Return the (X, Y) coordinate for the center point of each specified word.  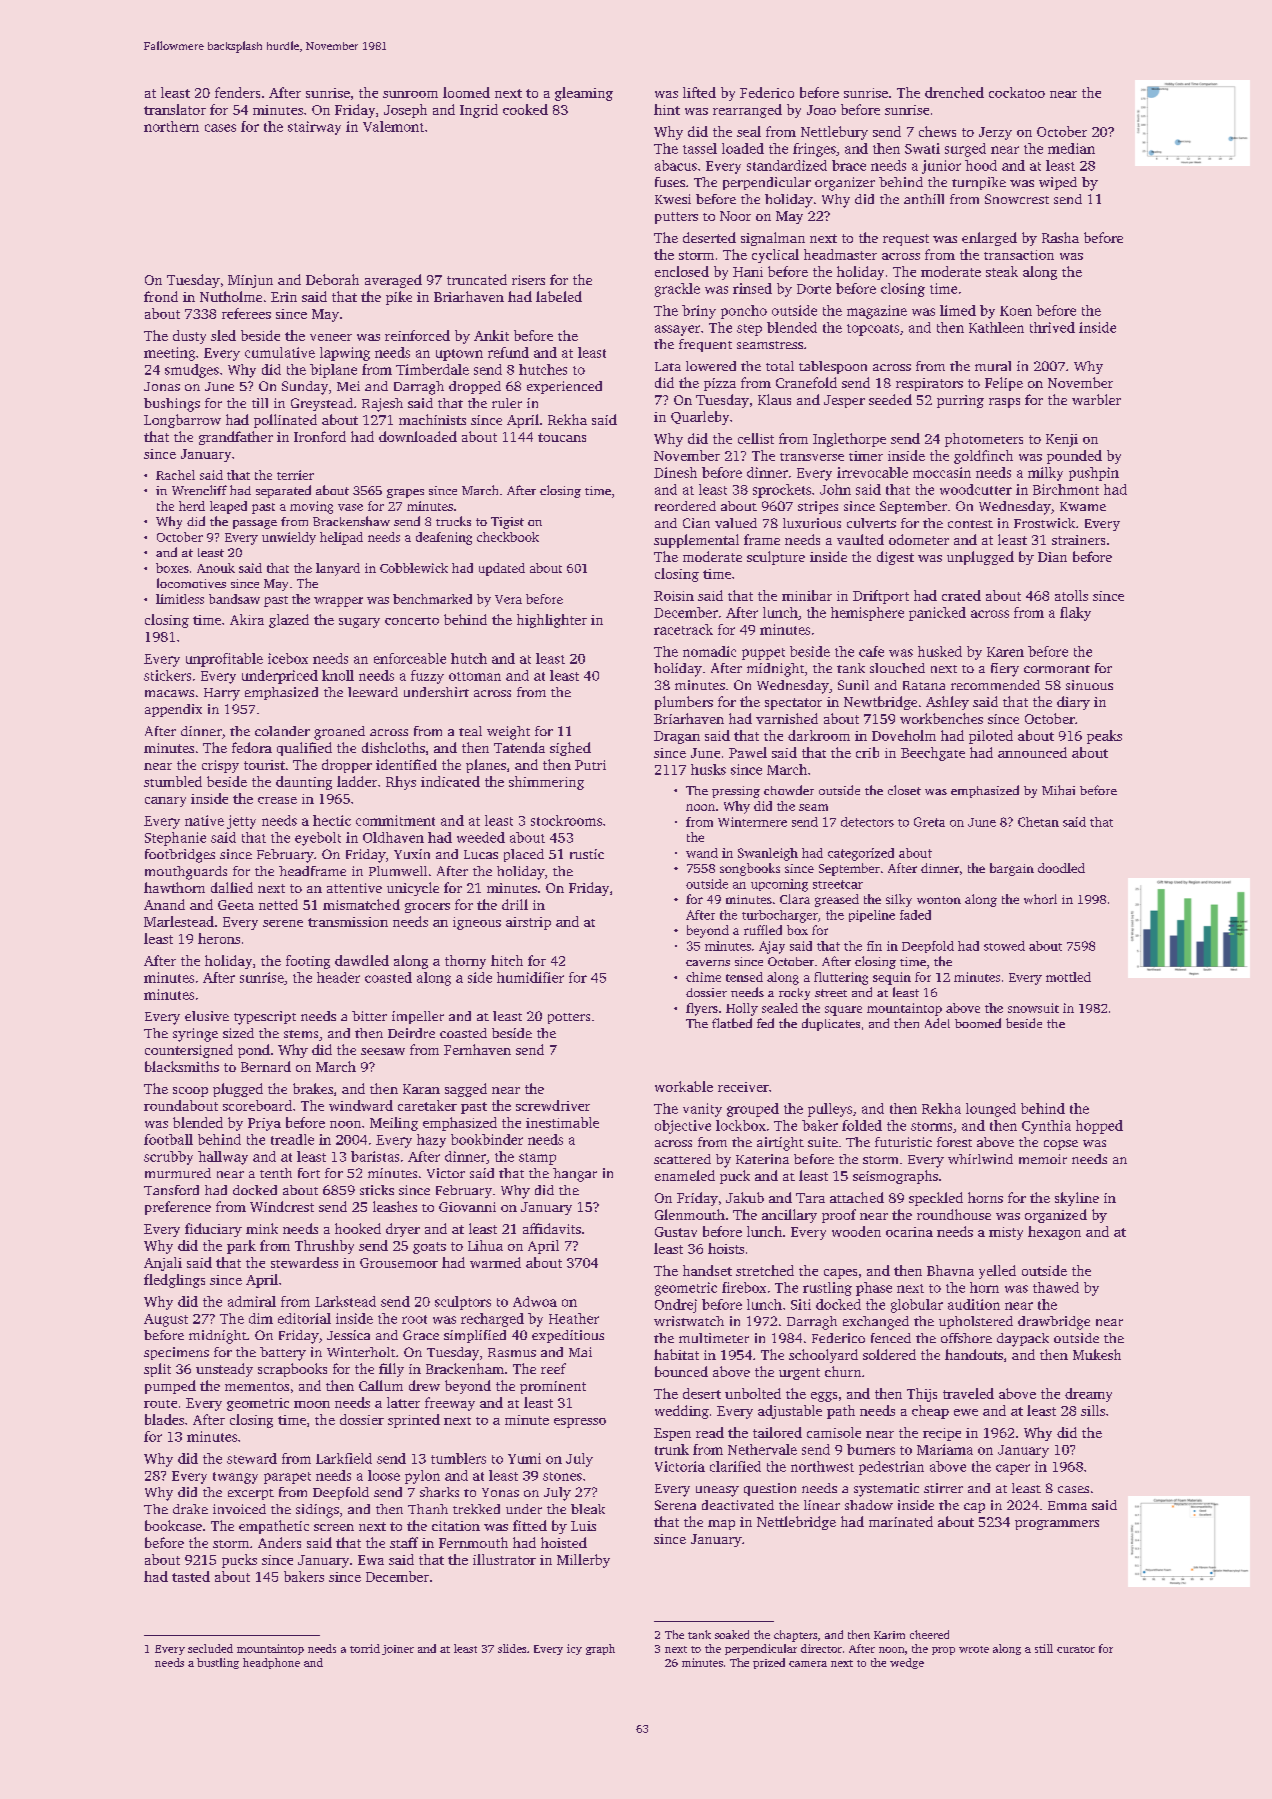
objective (683, 1127)
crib (867, 752)
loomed (466, 92)
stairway (314, 128)
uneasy (717, 1491)
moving (311, 507)
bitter (369, 1016)
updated (502, 569)
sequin (892, 978)
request (906, 240)
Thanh (428, 1509)
